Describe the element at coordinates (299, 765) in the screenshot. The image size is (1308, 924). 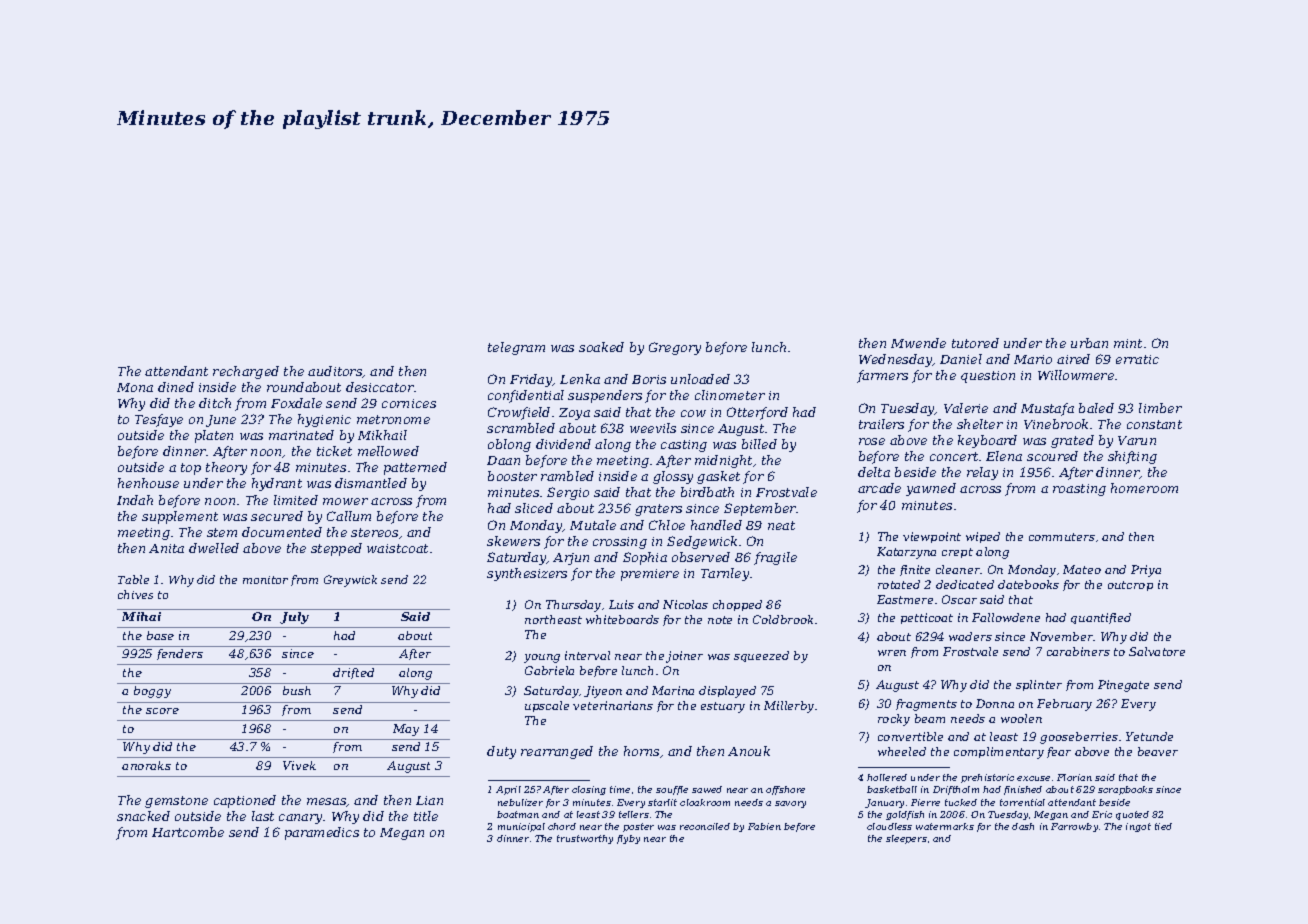
I see `Vivek` at that location.
